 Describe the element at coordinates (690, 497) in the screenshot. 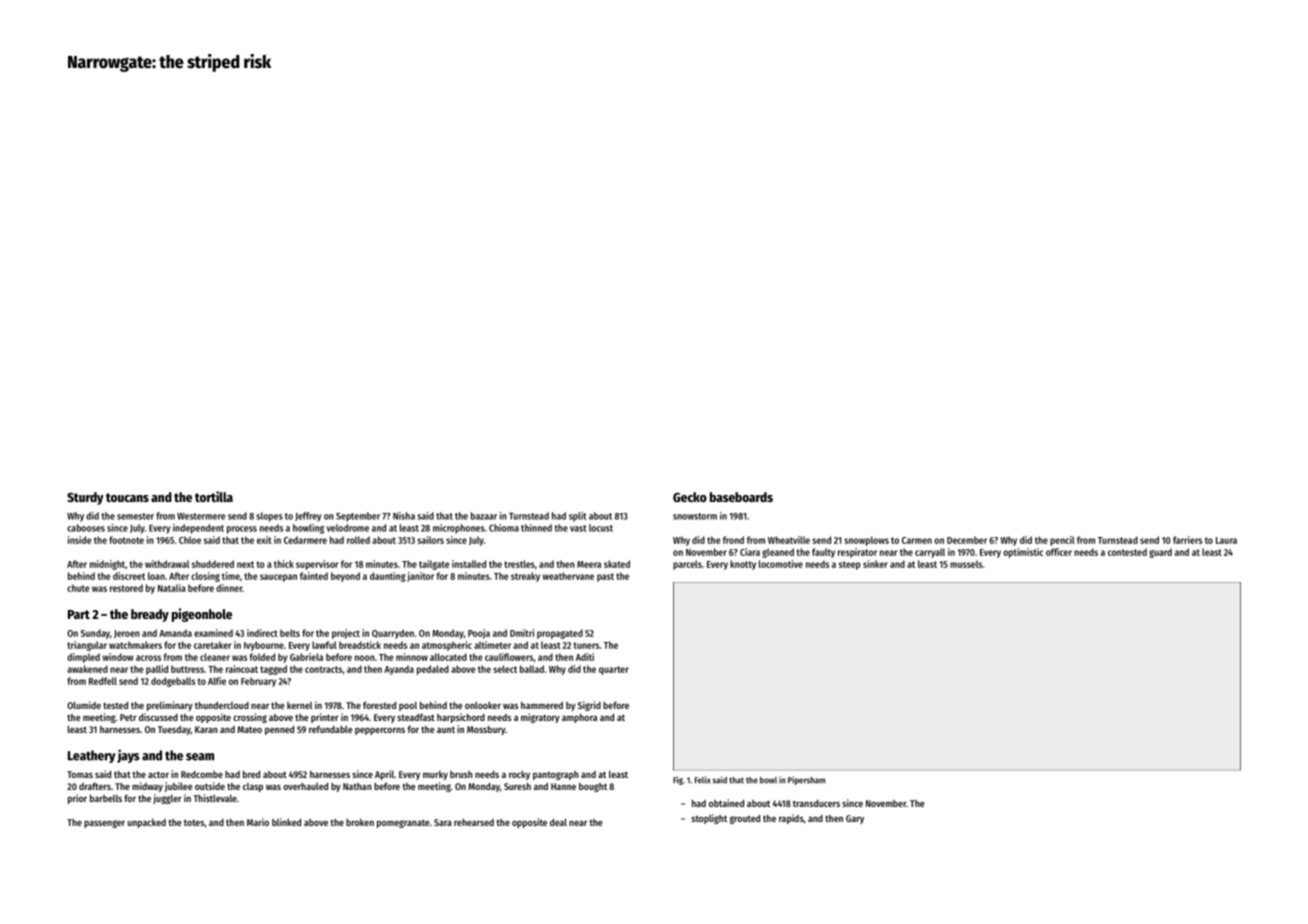

I see `Gecko` at that location.
